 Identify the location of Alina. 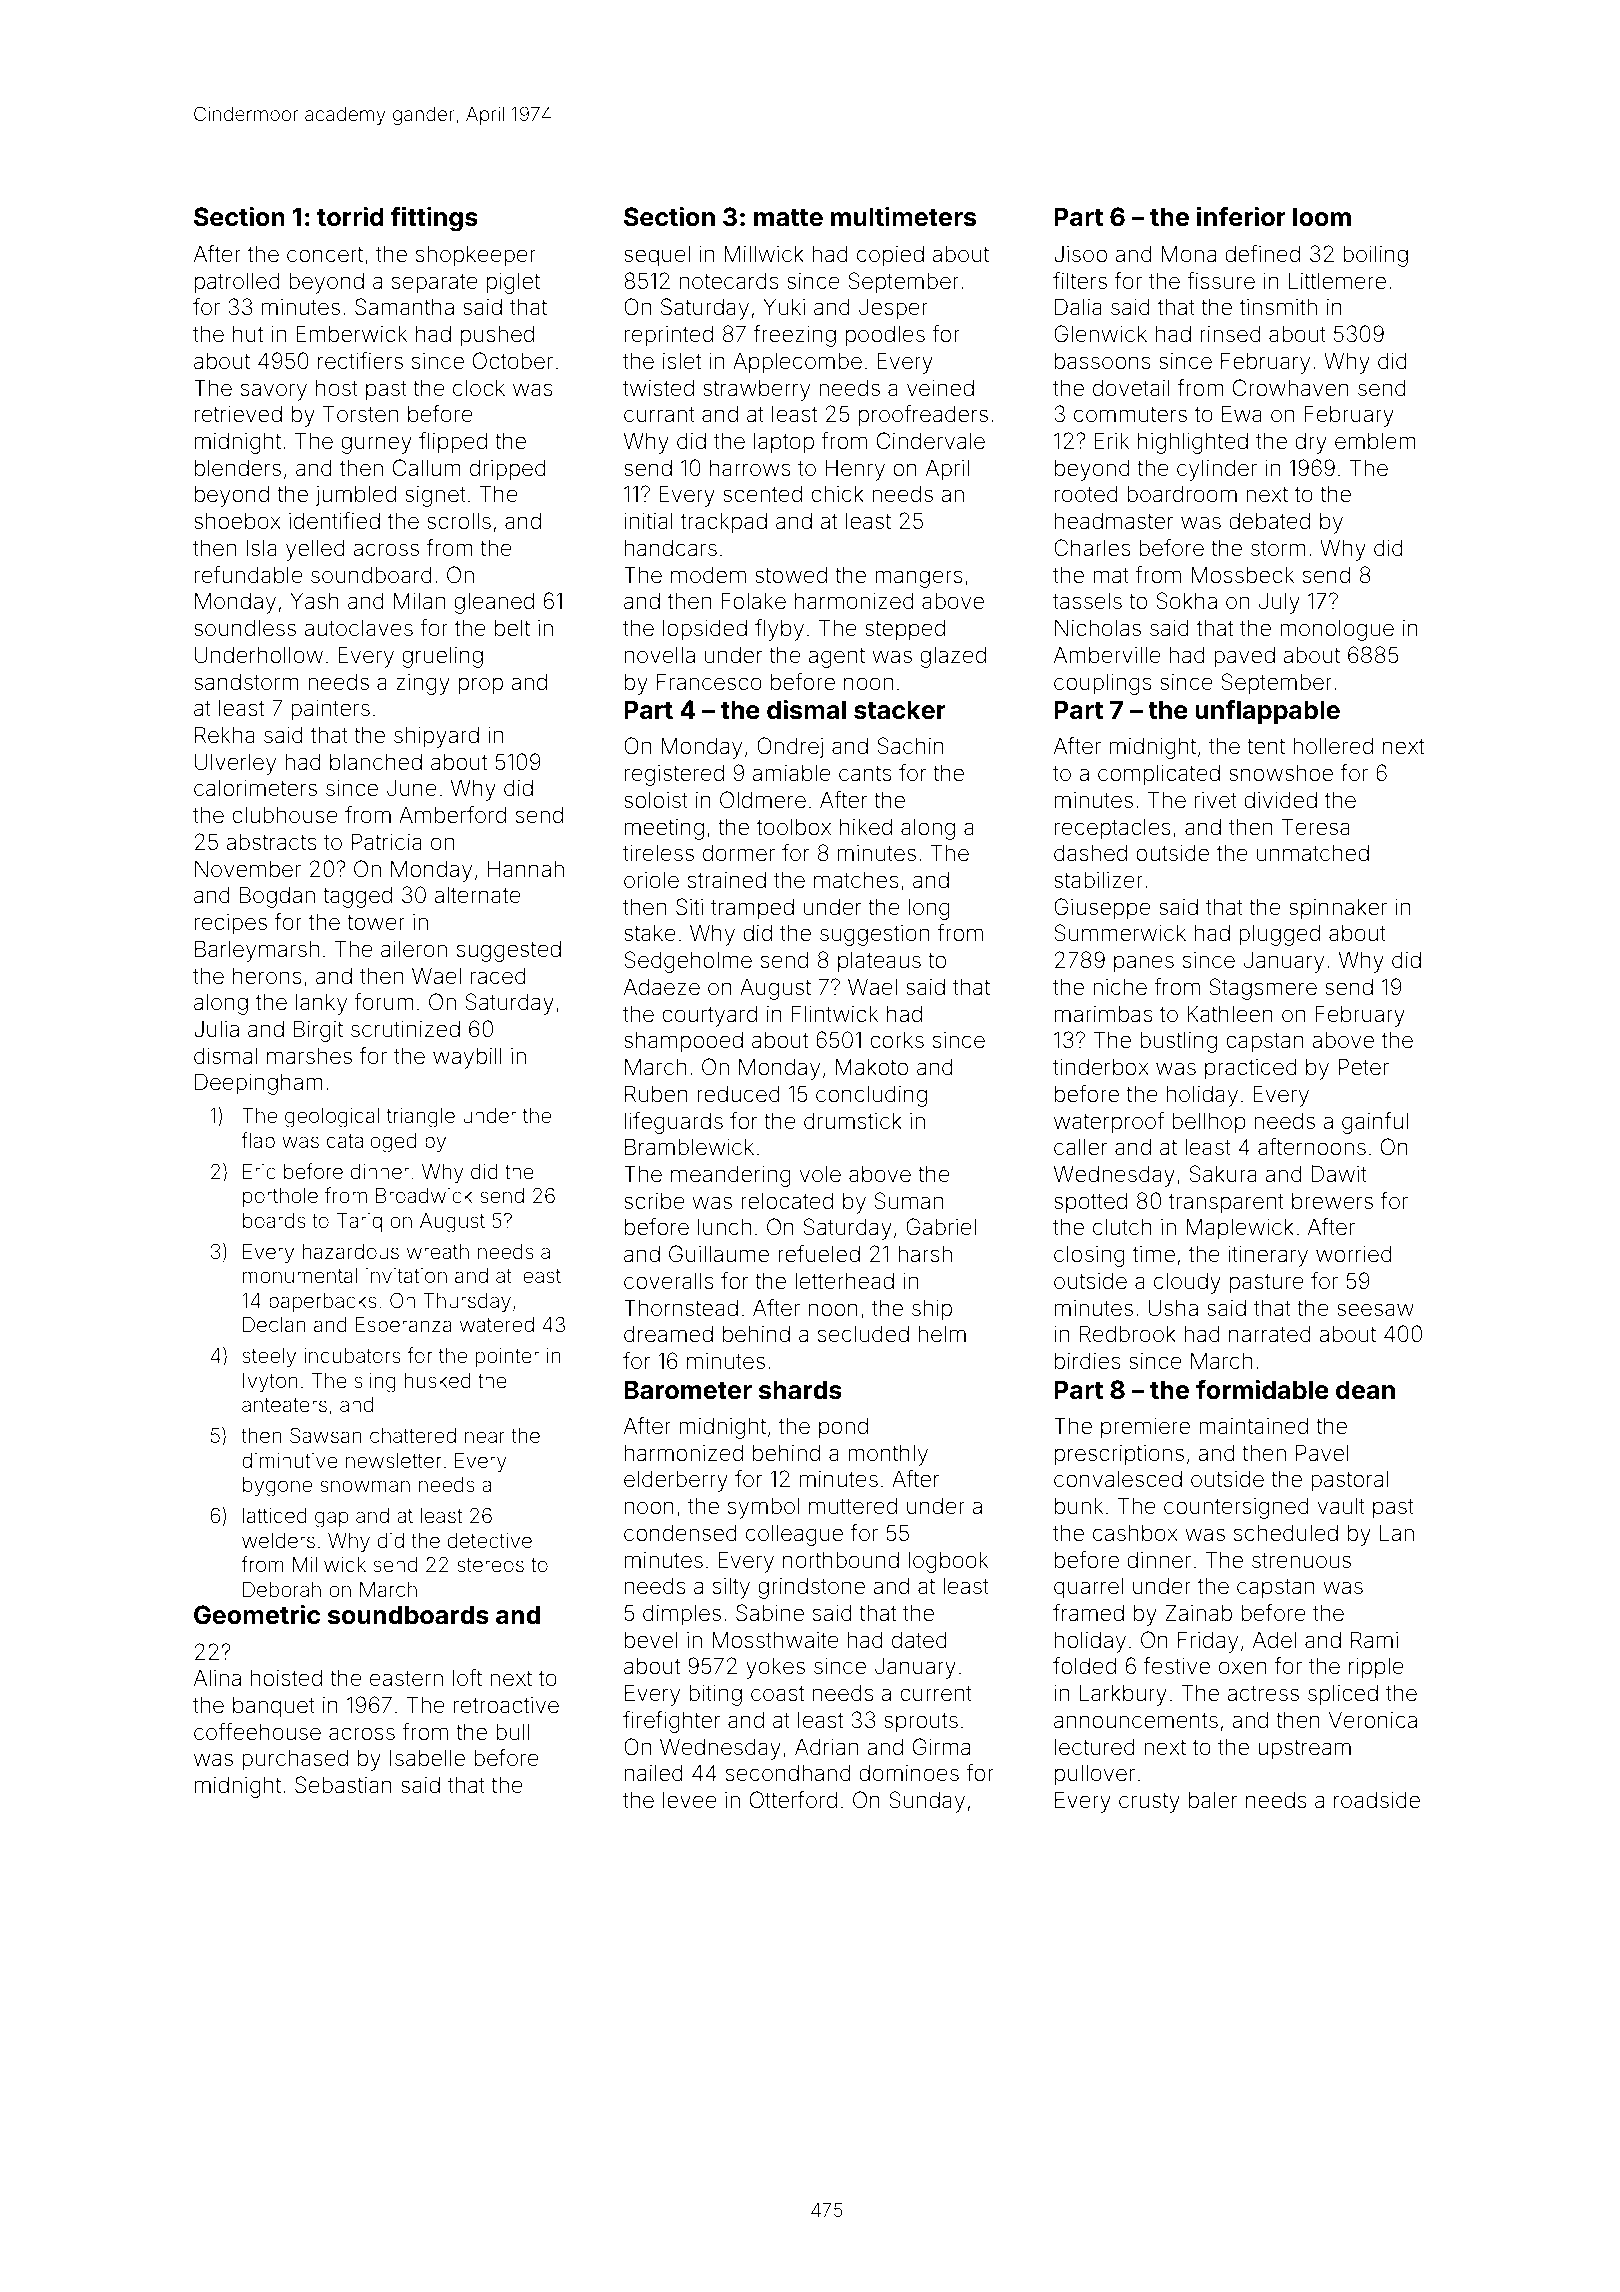
(217, 1678).
